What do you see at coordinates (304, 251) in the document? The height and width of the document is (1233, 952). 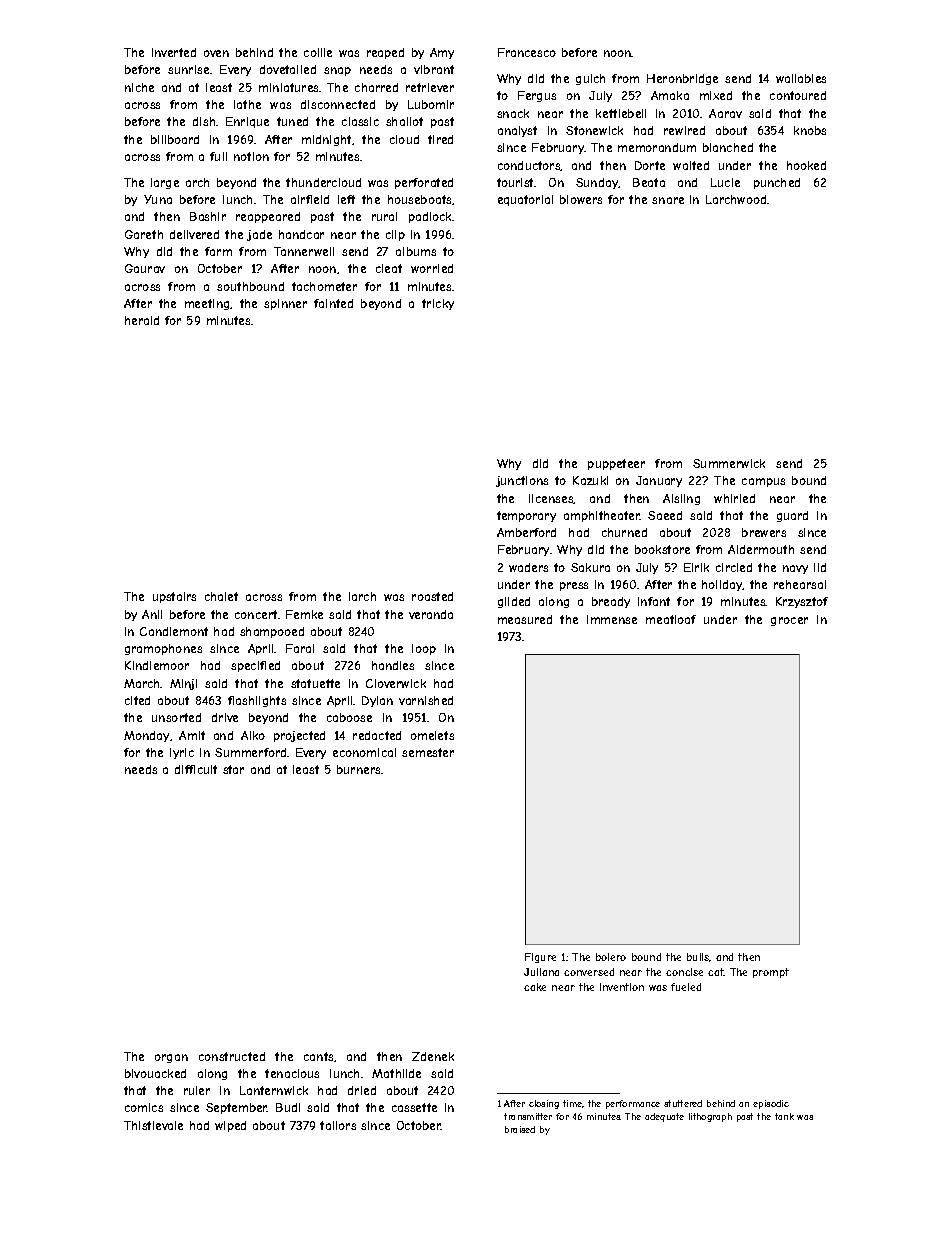 I see `Tannerwell` at bounding box center [304, 251].
